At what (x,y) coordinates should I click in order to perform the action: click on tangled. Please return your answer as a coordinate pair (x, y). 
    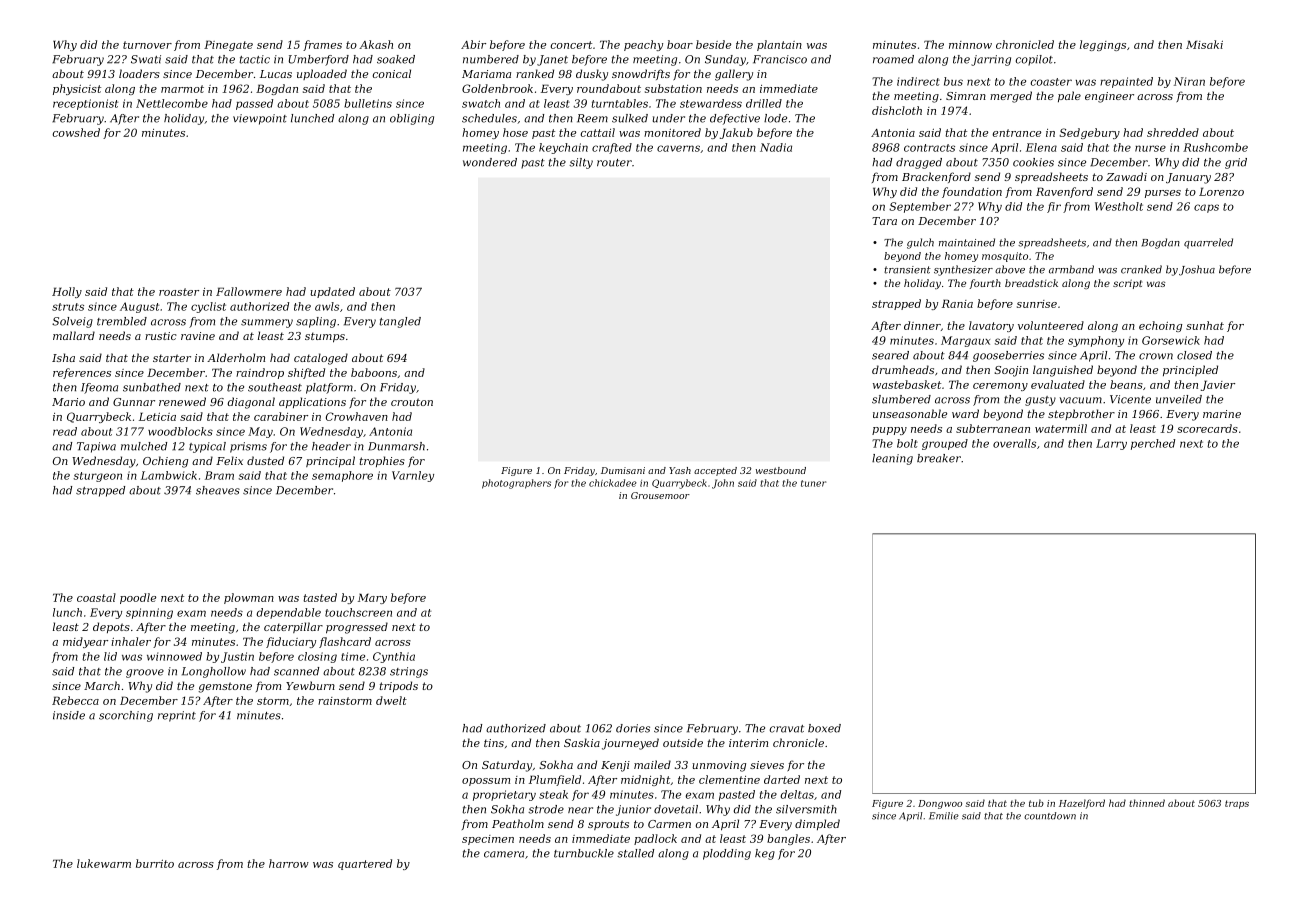
    Looking at the image, I should click on (400, 322).
